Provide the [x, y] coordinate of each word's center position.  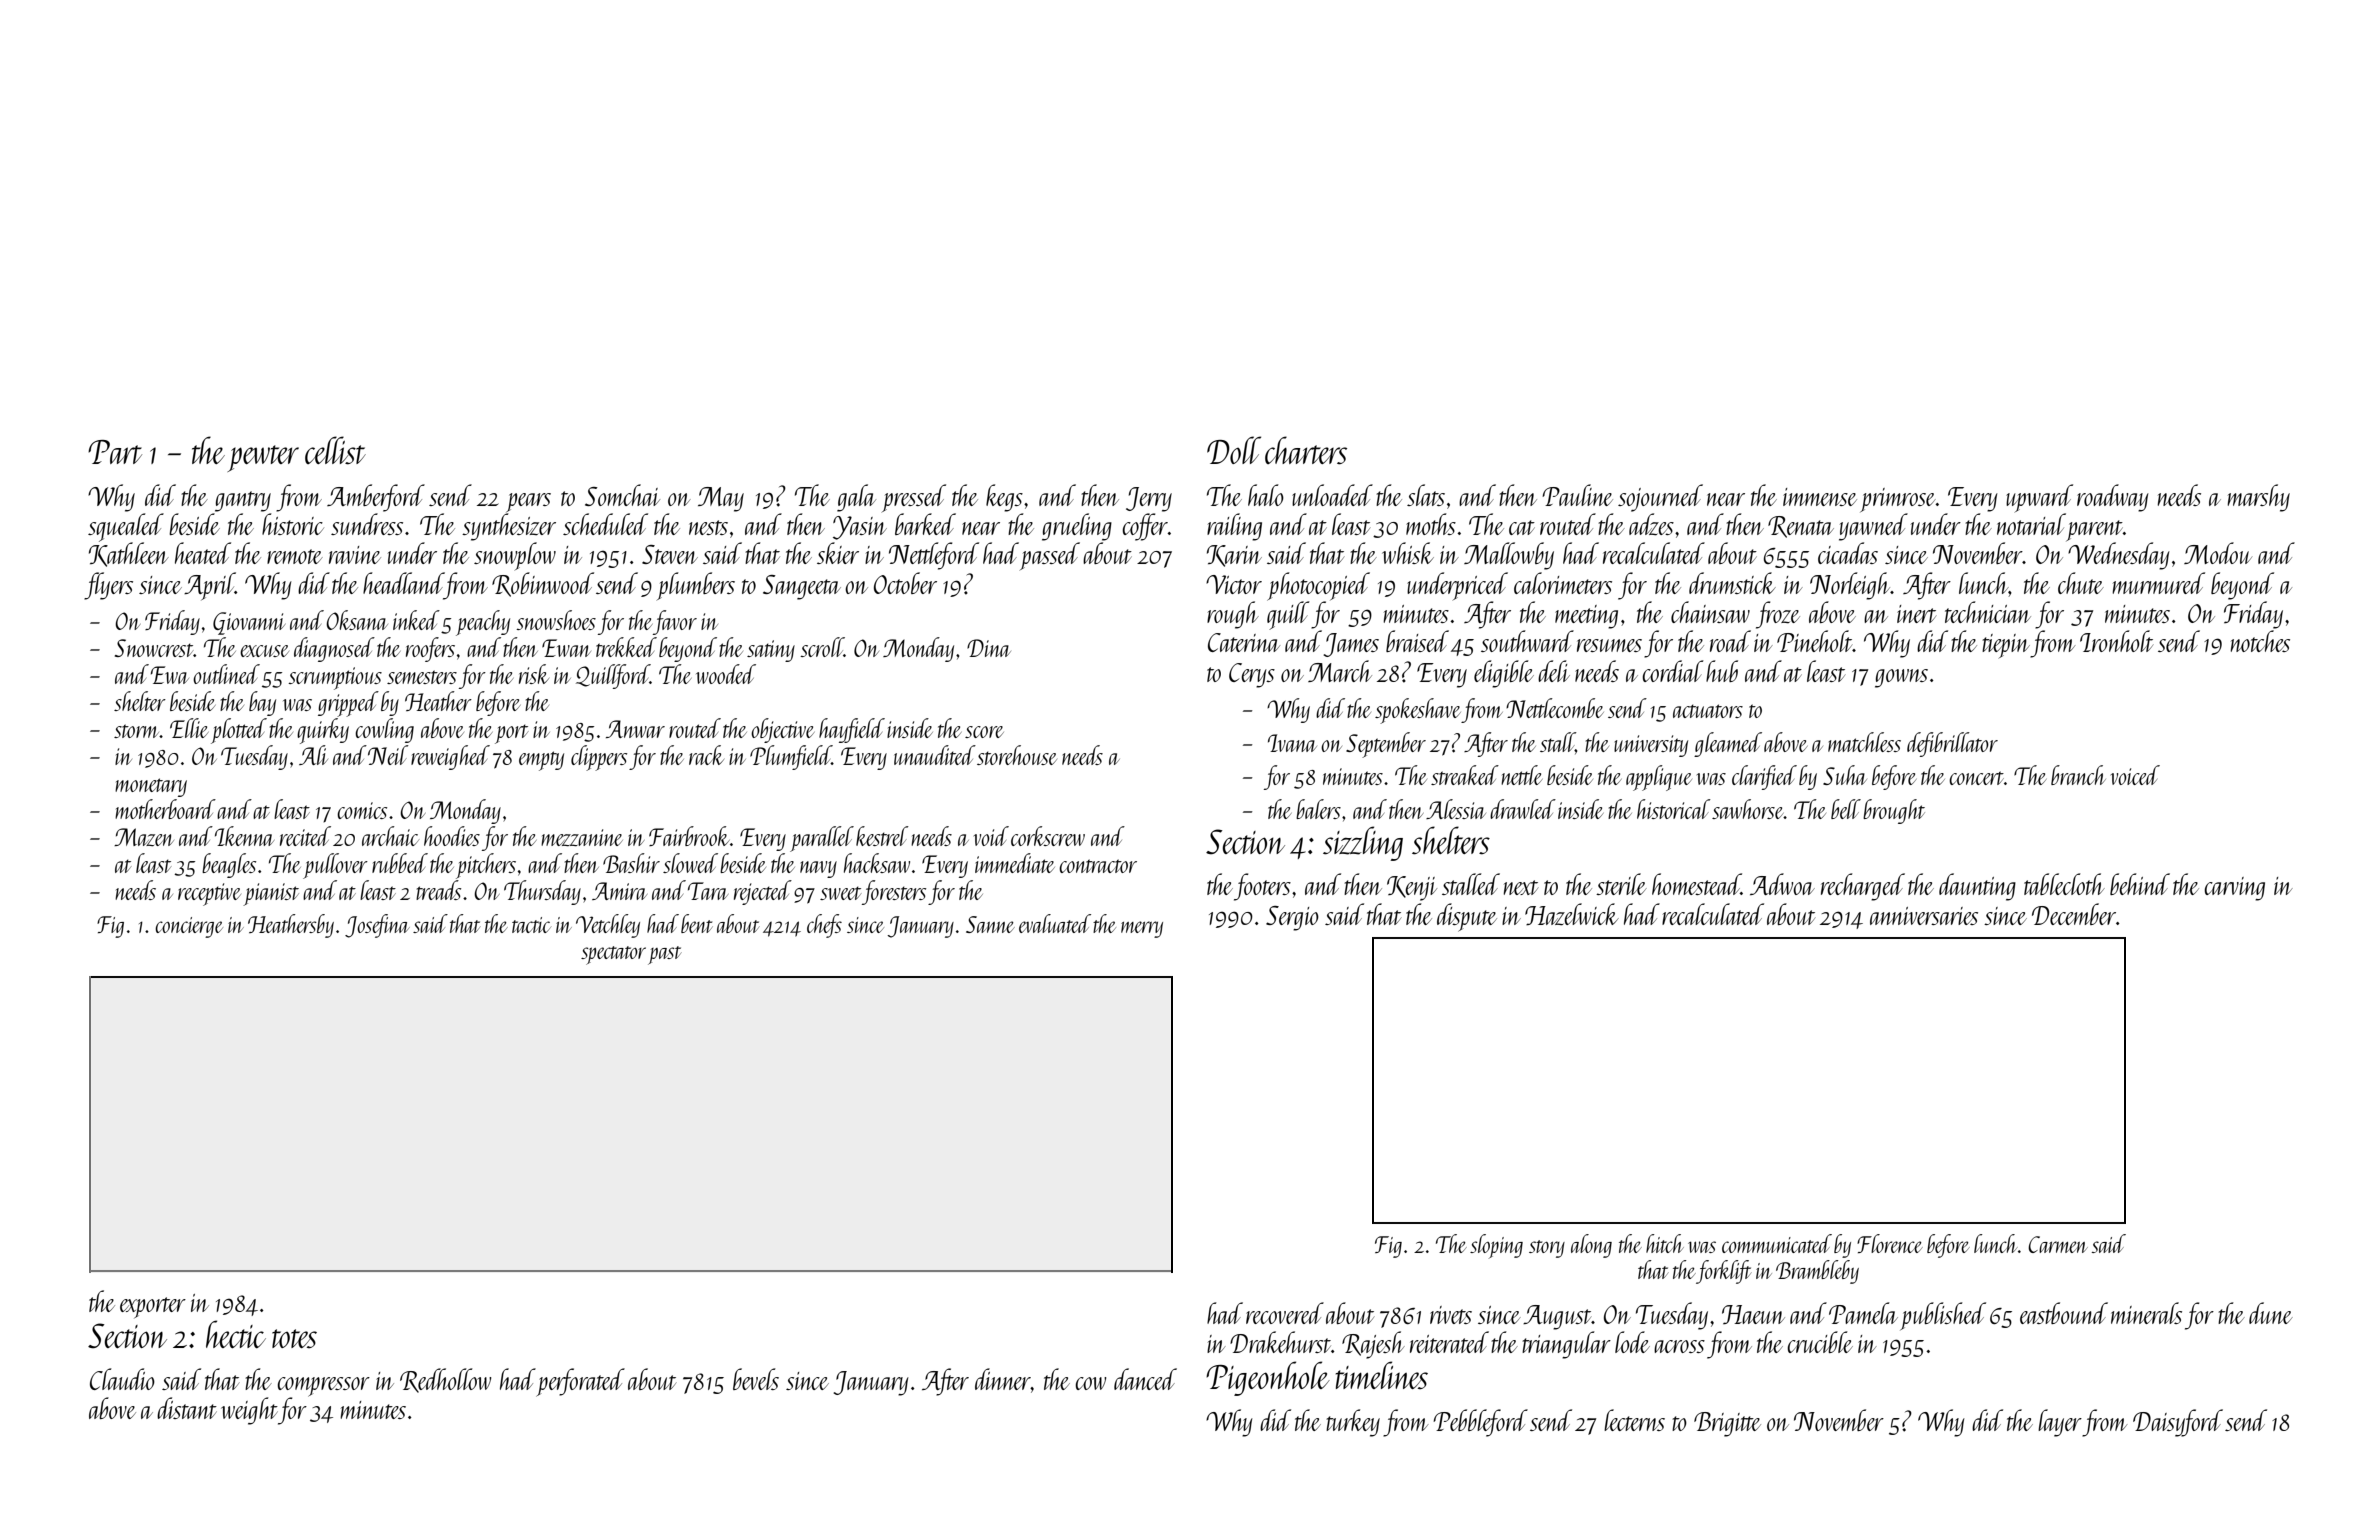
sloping [1496, 1246]
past [665, 955]
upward [2039, 498]
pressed [914, 498]
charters [1306, 450]
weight [249, 1411]
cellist [335, 450]
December [2074, 914]
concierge [189, 927]
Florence [1890, 1243]
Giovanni [249, 623]
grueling [1077, 527]
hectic [236, 1334]
